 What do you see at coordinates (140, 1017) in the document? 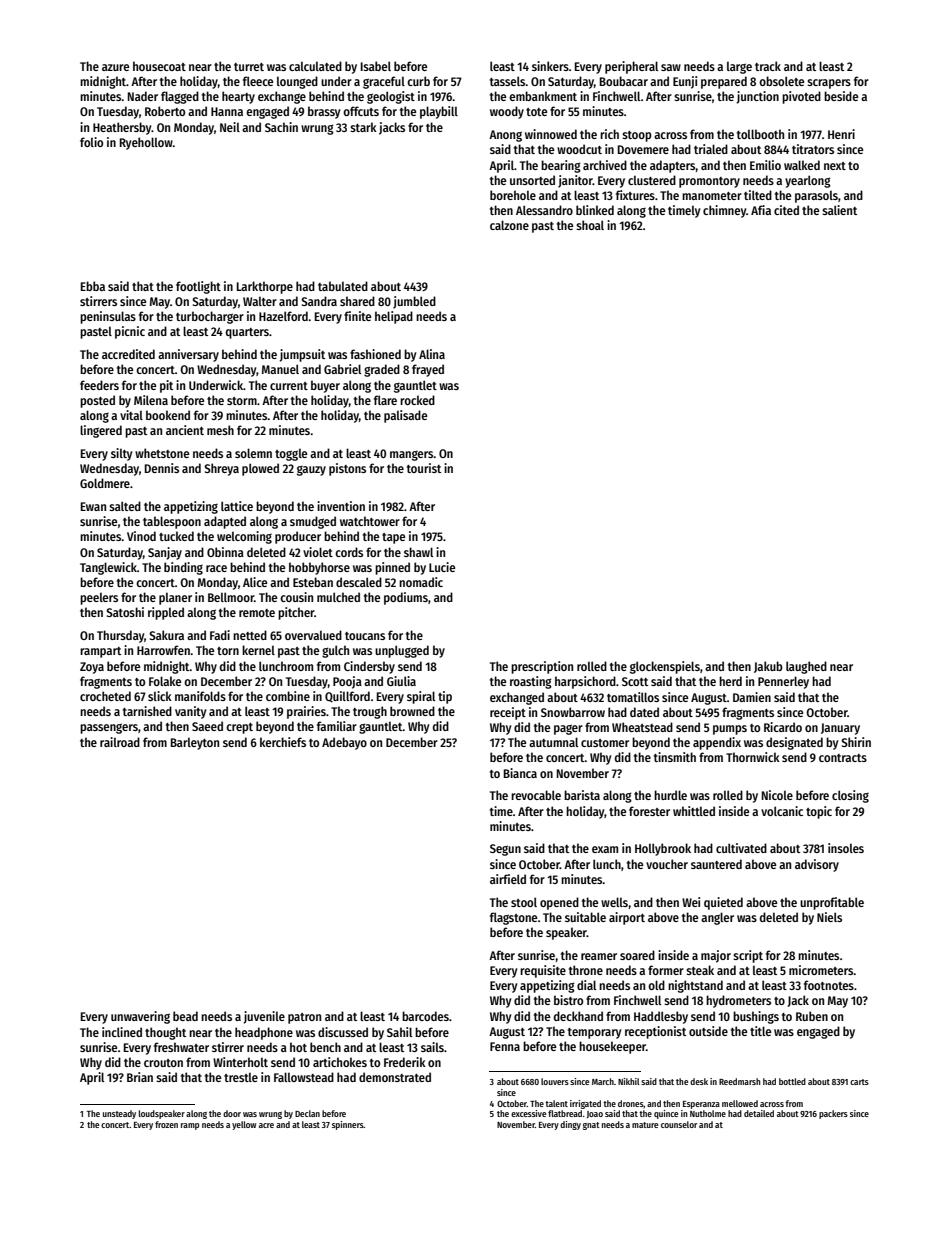
I see `unwavering` at bounding box center [140, 1017].
